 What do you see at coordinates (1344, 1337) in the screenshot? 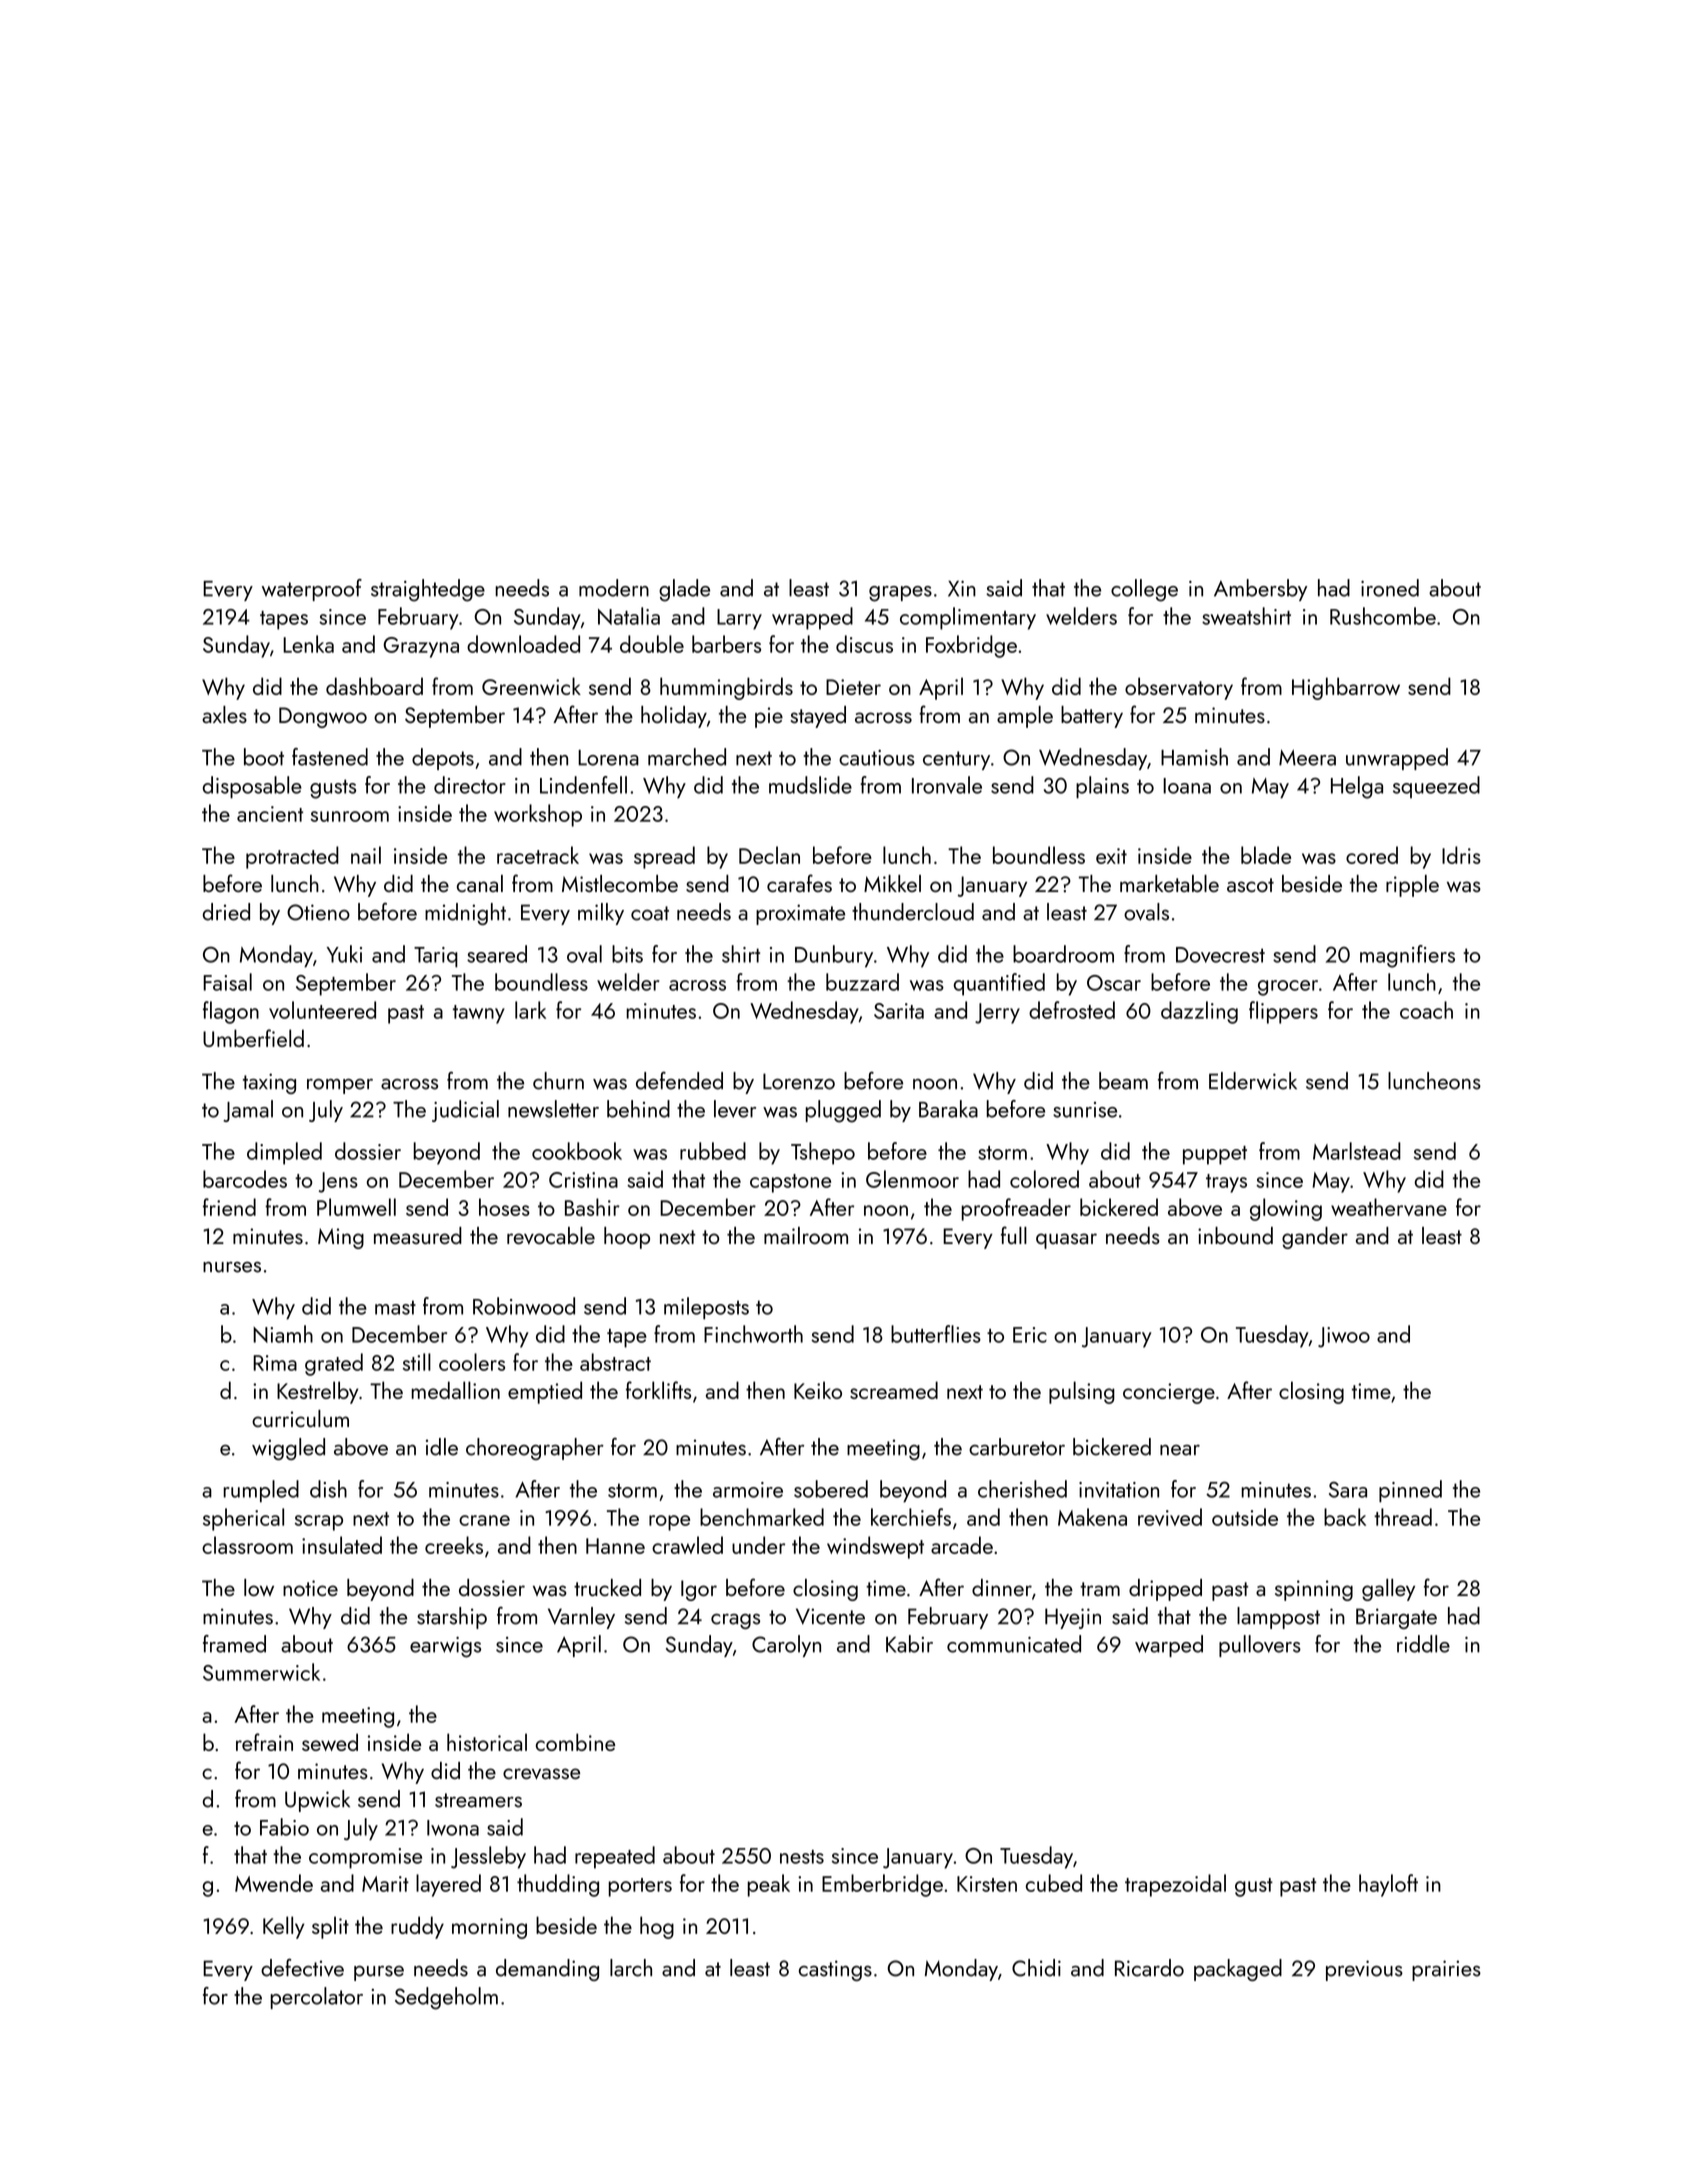
I see `Jiwoo` at bounding box center [1344, 1337].
